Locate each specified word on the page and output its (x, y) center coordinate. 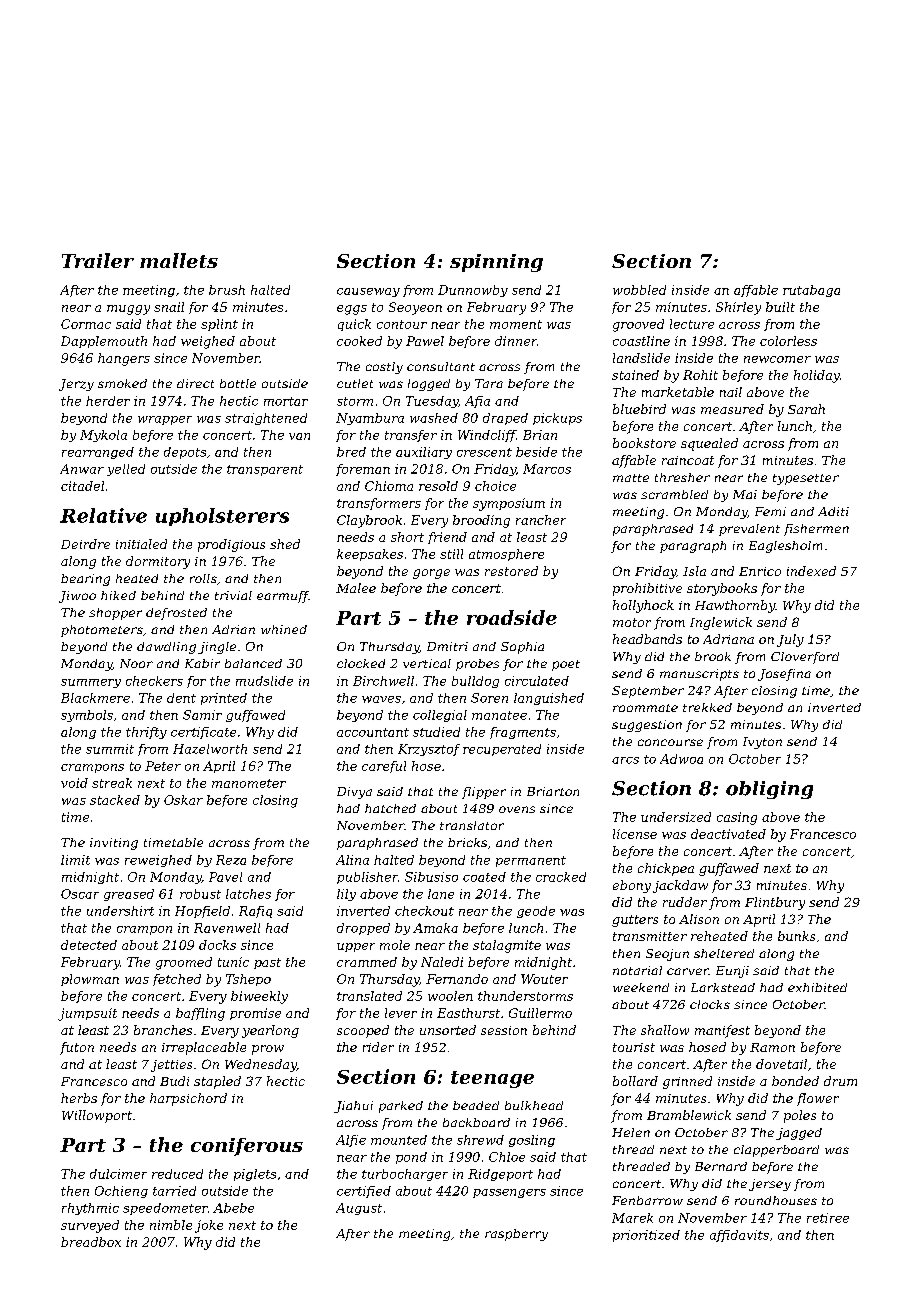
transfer (411, 436)
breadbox (91, 1242)
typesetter (806, 479)
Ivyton (762, 743)
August (359, 1209)
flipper (484, 793)
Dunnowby (473, 291)
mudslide (264, 681)
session (504, 1030)
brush (227, 290)
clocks (710, 1004)
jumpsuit (87, 1014)
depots (185, 453)
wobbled (639, 290)
